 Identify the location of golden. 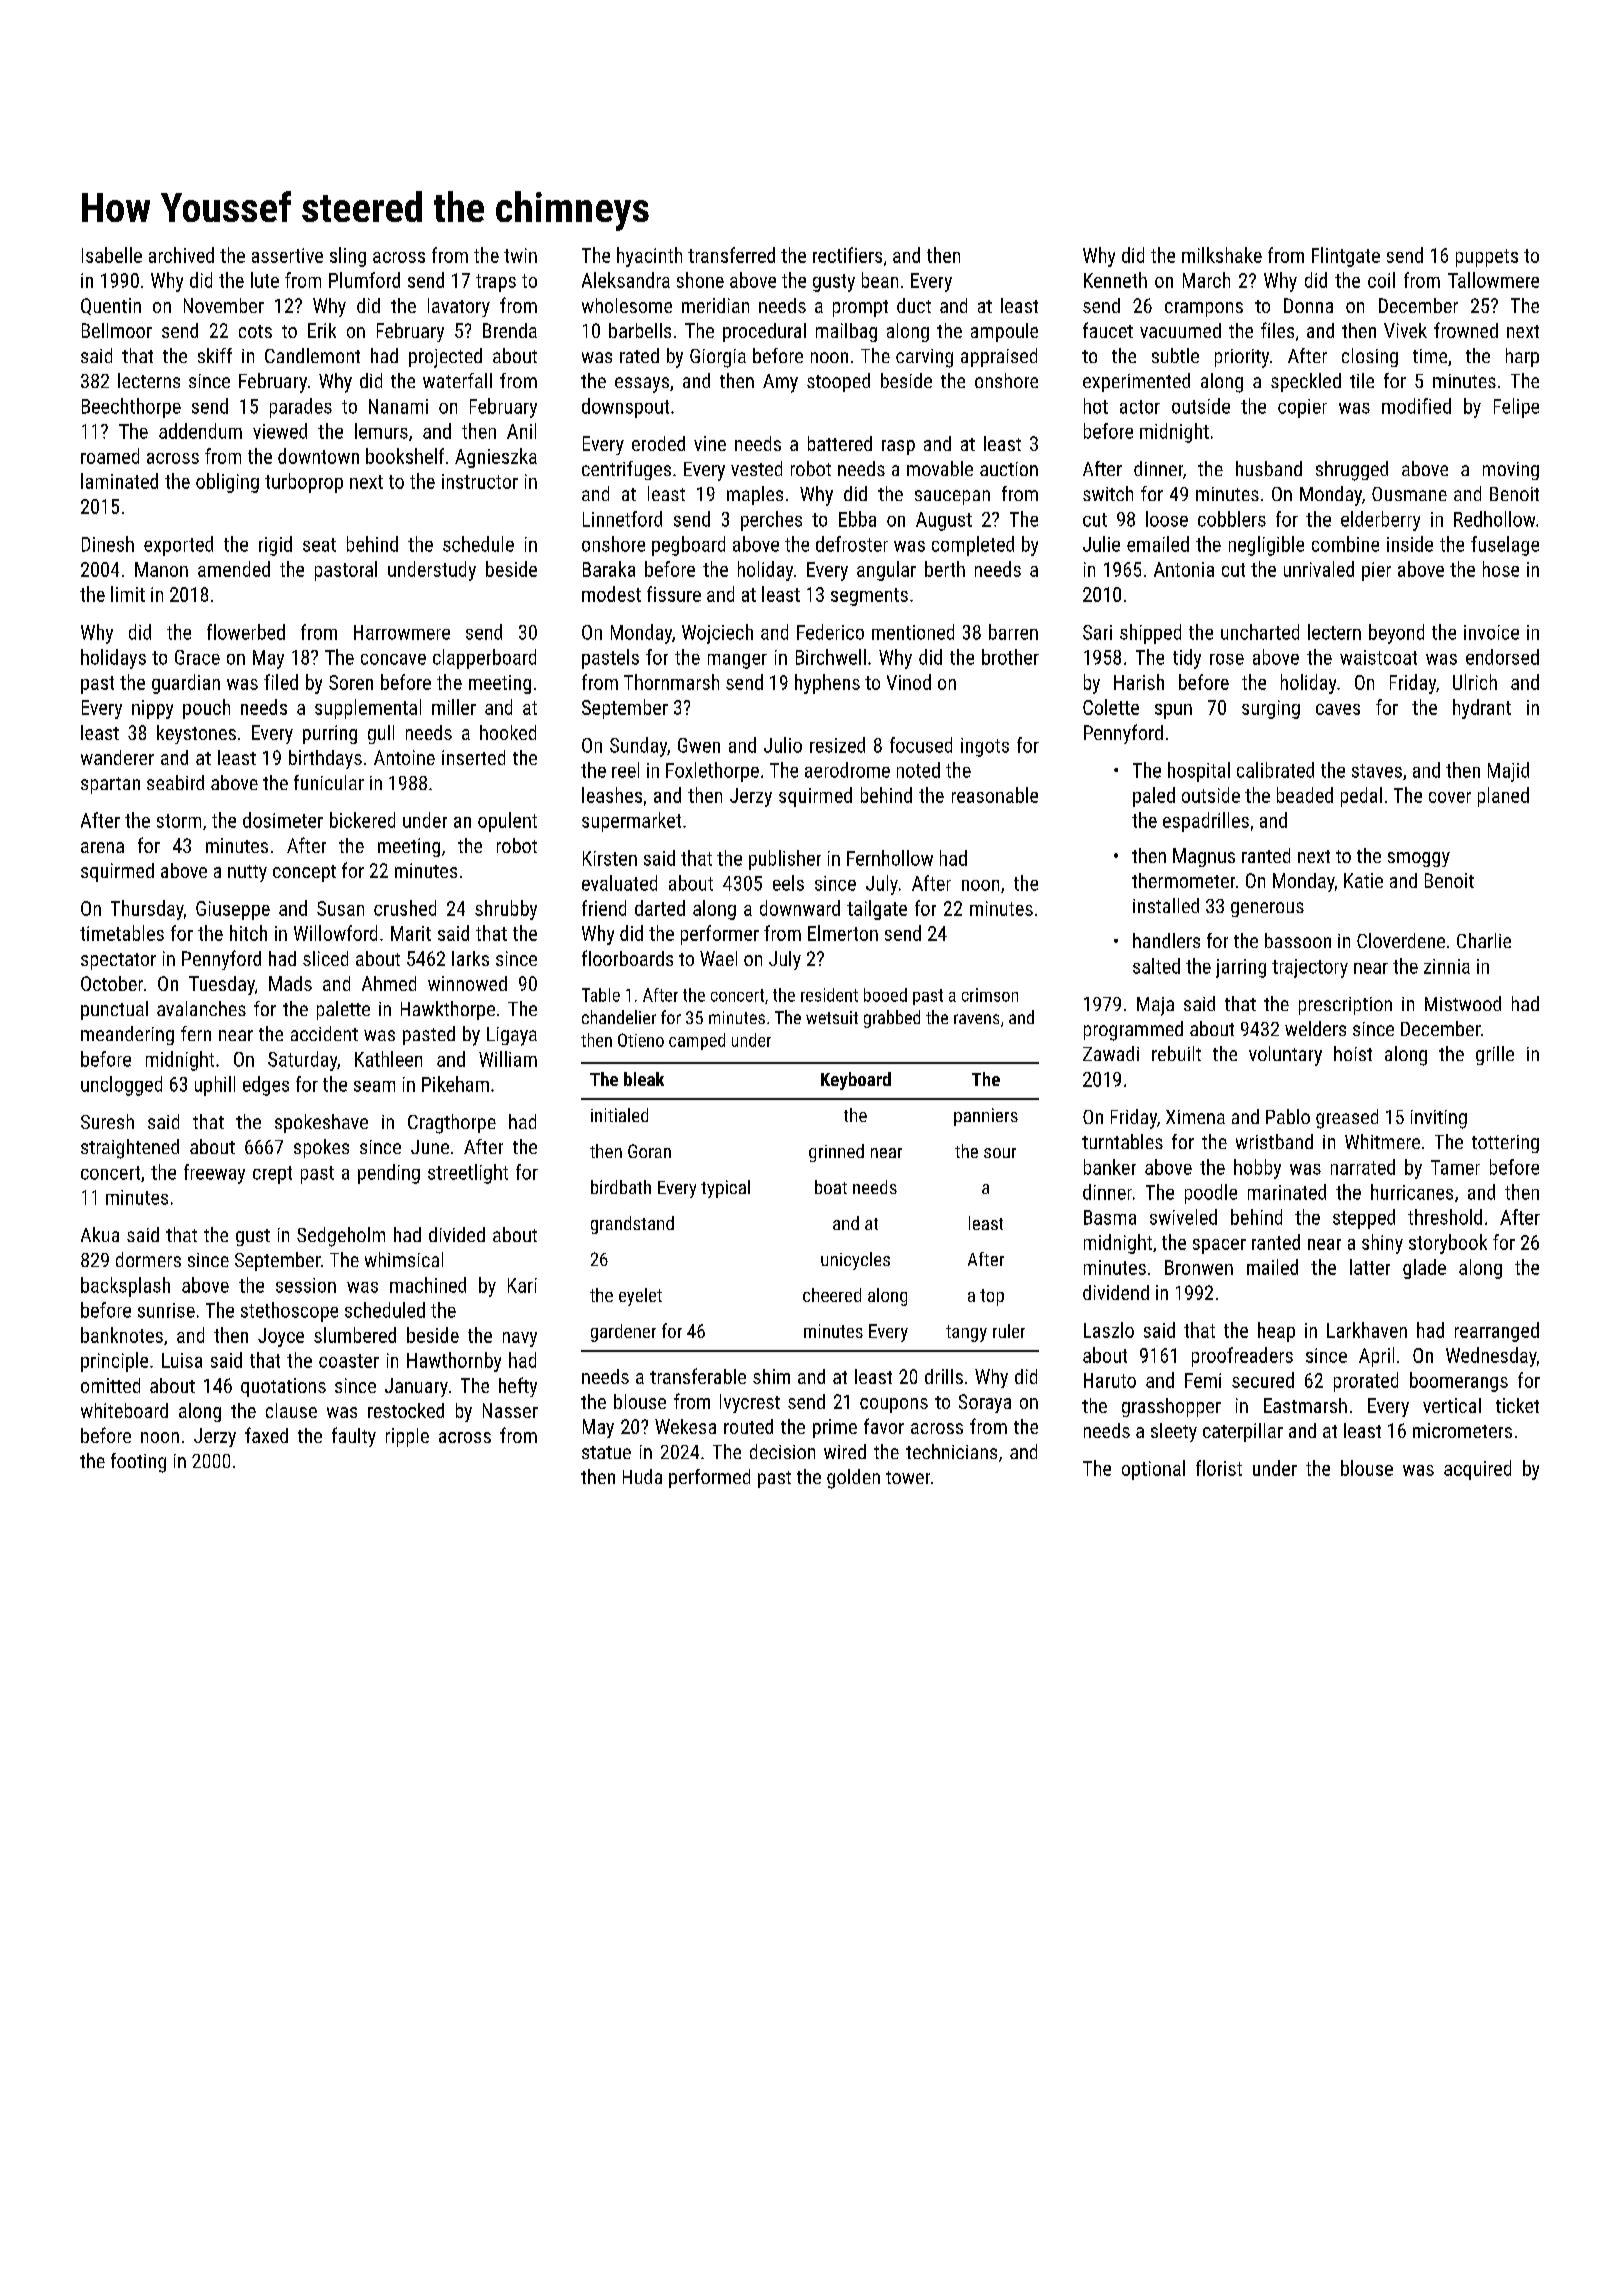
(853, 1479).
